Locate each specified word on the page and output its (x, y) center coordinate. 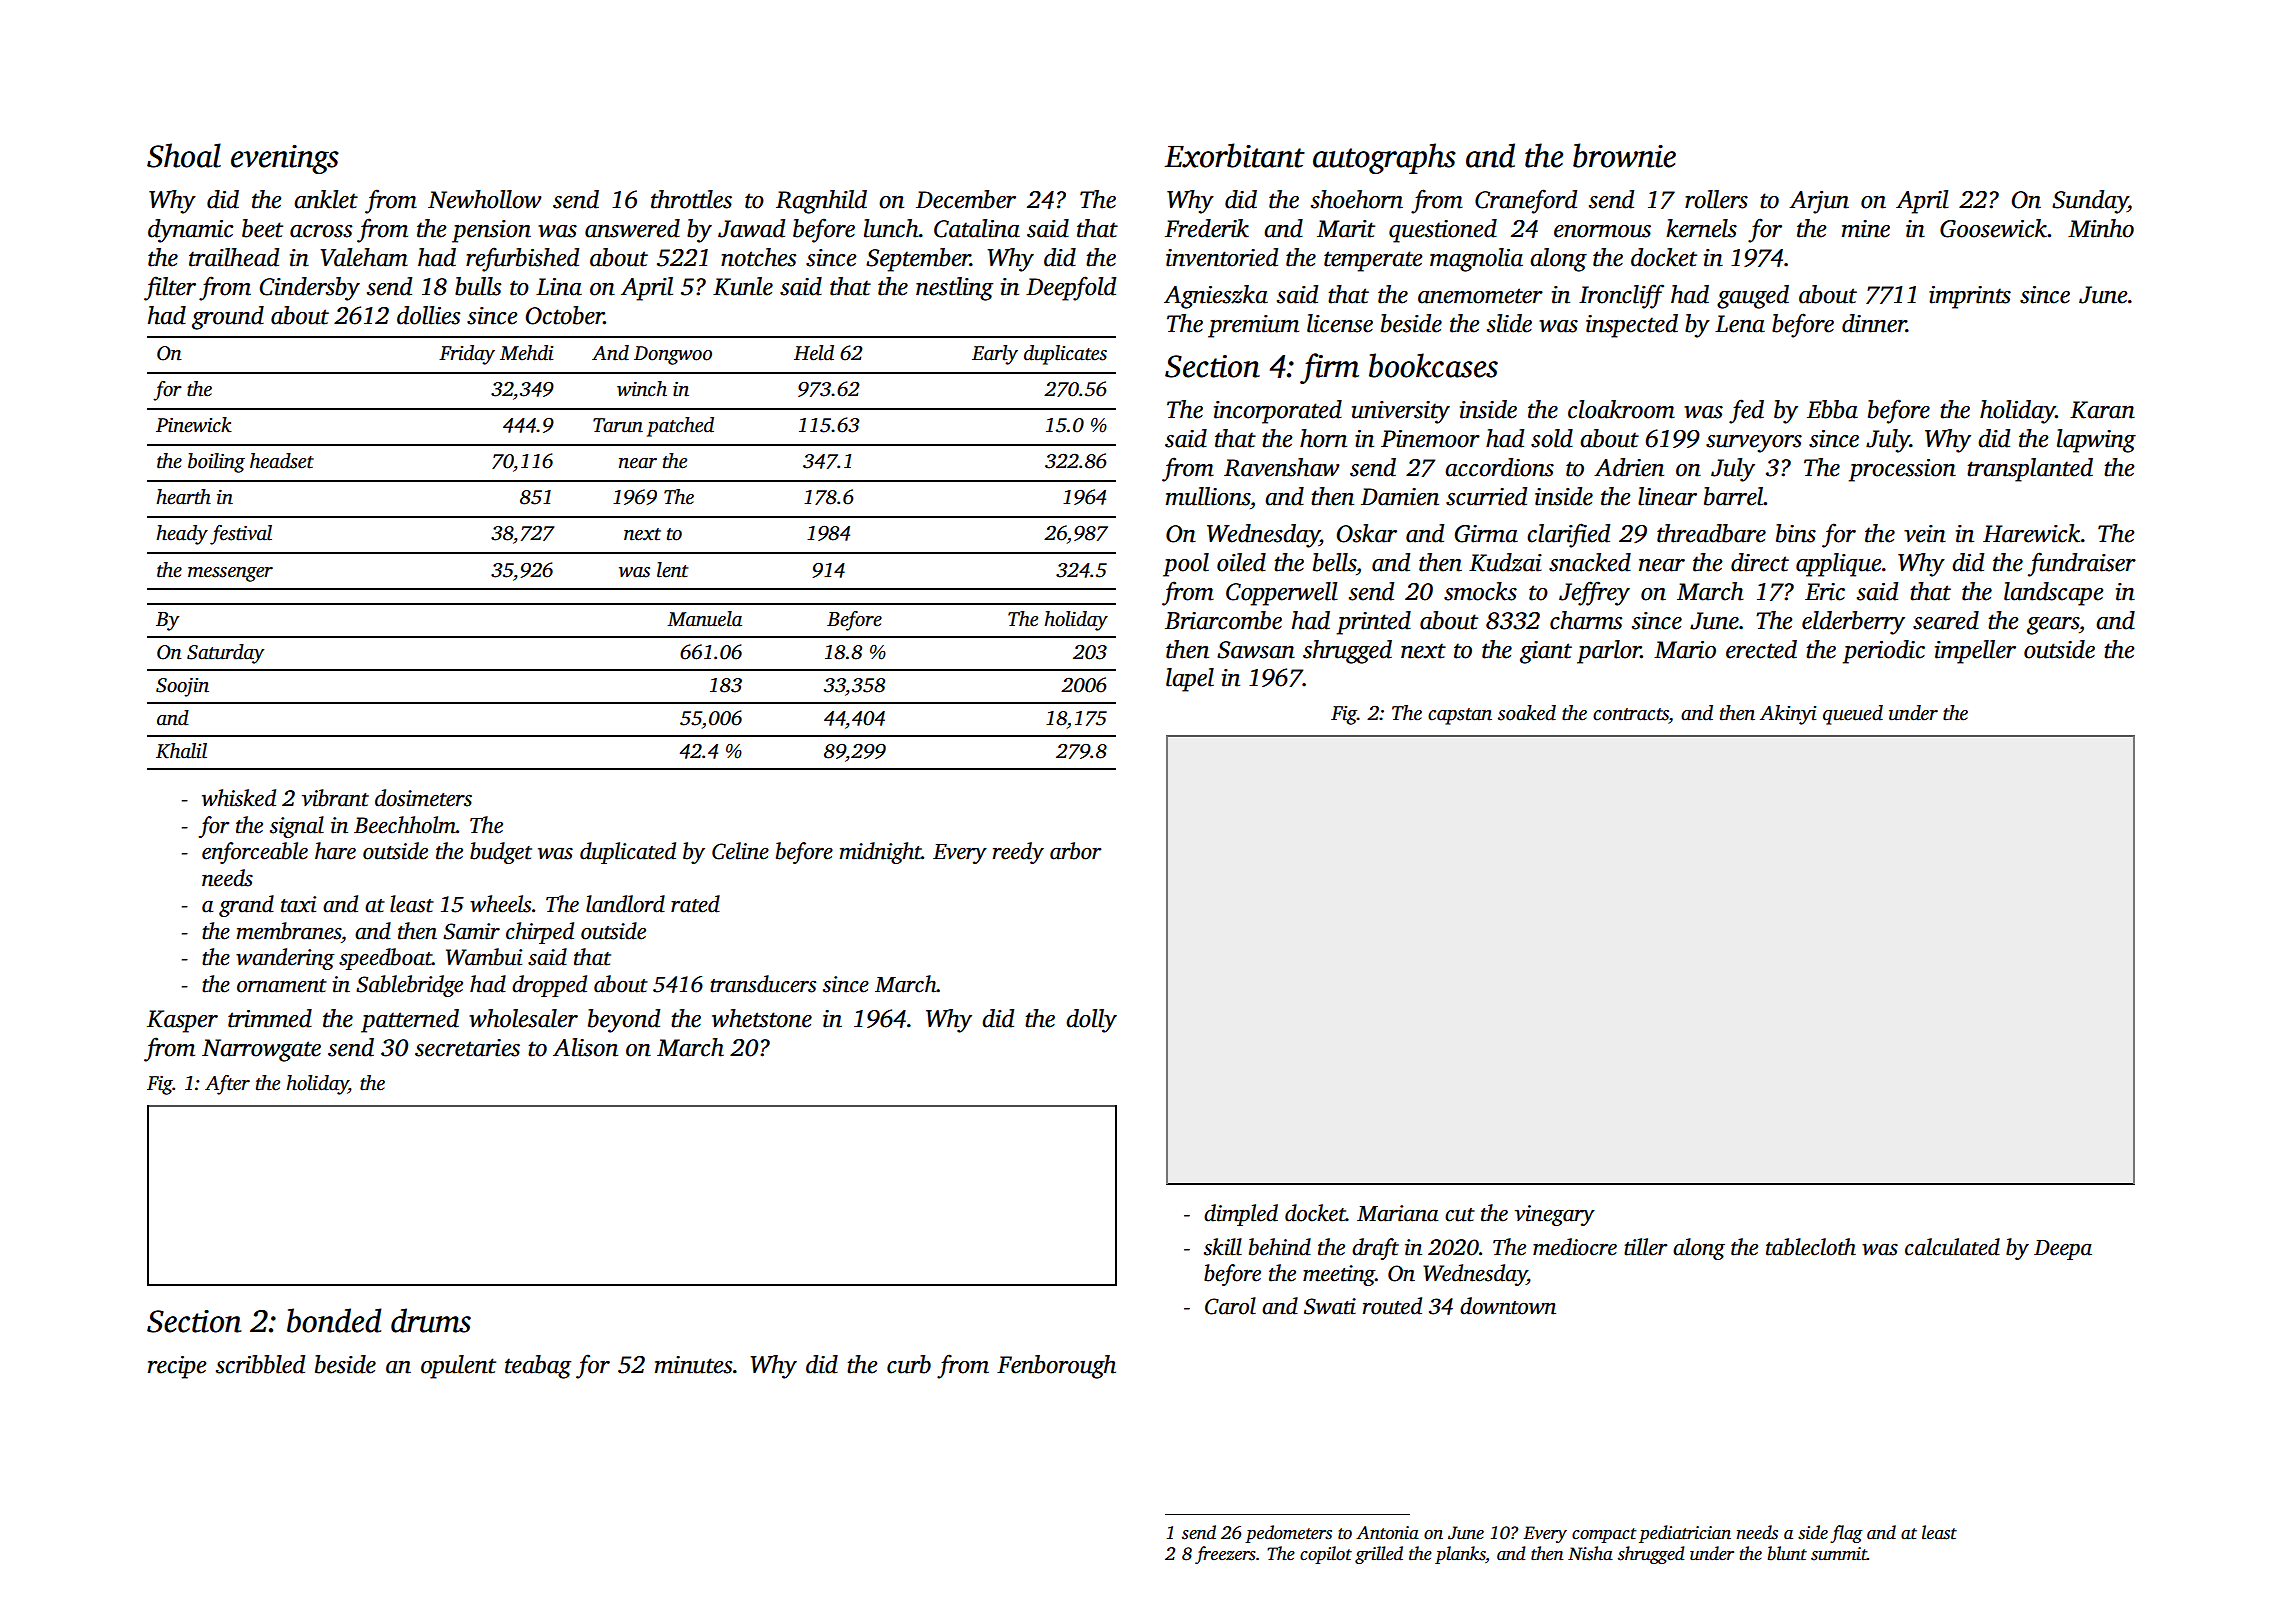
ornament (282, 986)
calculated (1952, 1247)
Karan (2102, 410)
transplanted (2030, 470)
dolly (1091, 1021)
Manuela (704, 619)
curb (909, 1364)
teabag (538, 1367)
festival (241, 535)
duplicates (1065, 355)
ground (228, 318)
